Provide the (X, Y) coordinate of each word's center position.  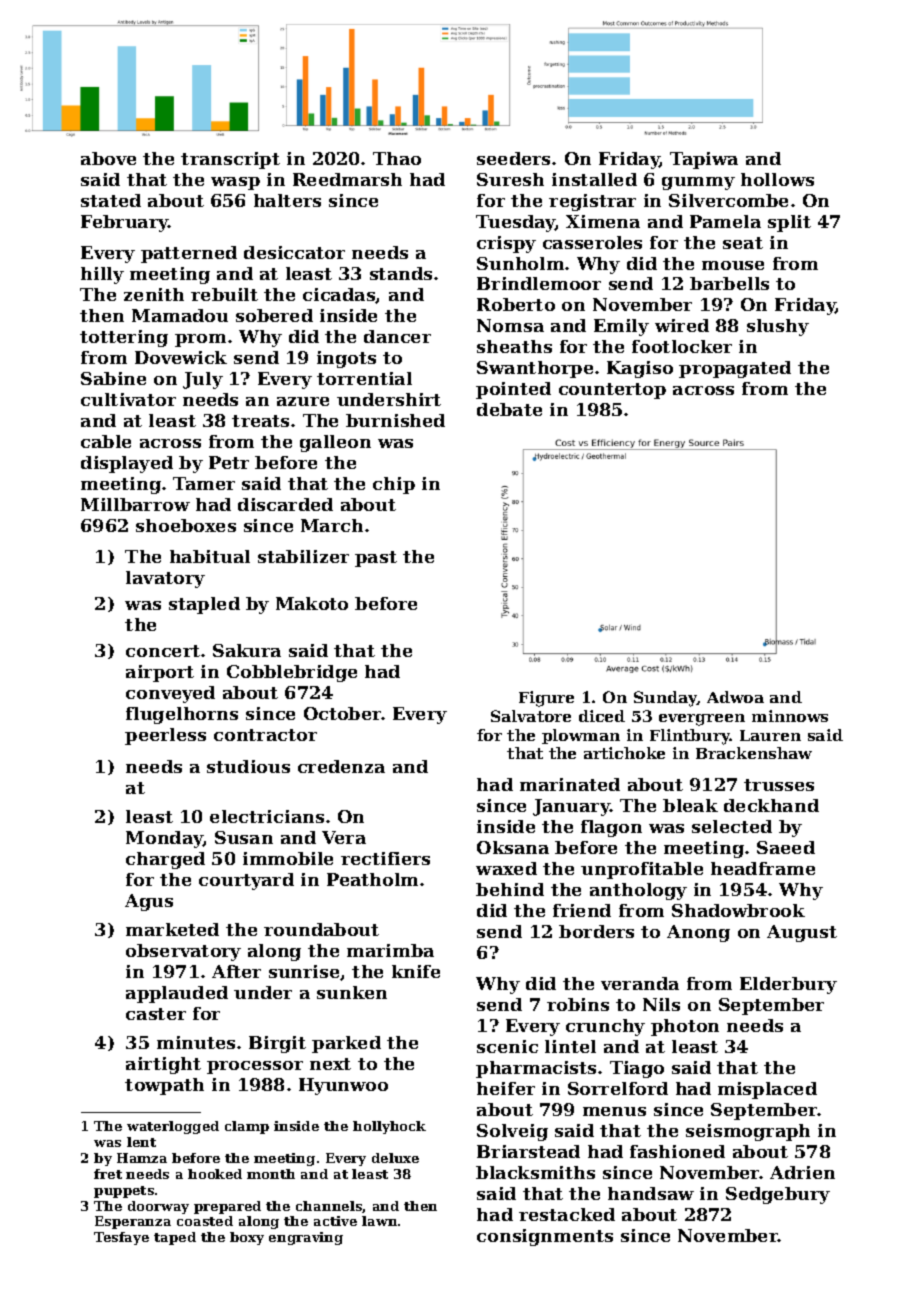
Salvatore (531, 716)
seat (743, 243)
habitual (210, 556)
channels (329, 1207)
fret (108, 1174)
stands (401, 273)
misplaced (767, 1090)
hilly (102, 275)
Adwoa (735, 697)
